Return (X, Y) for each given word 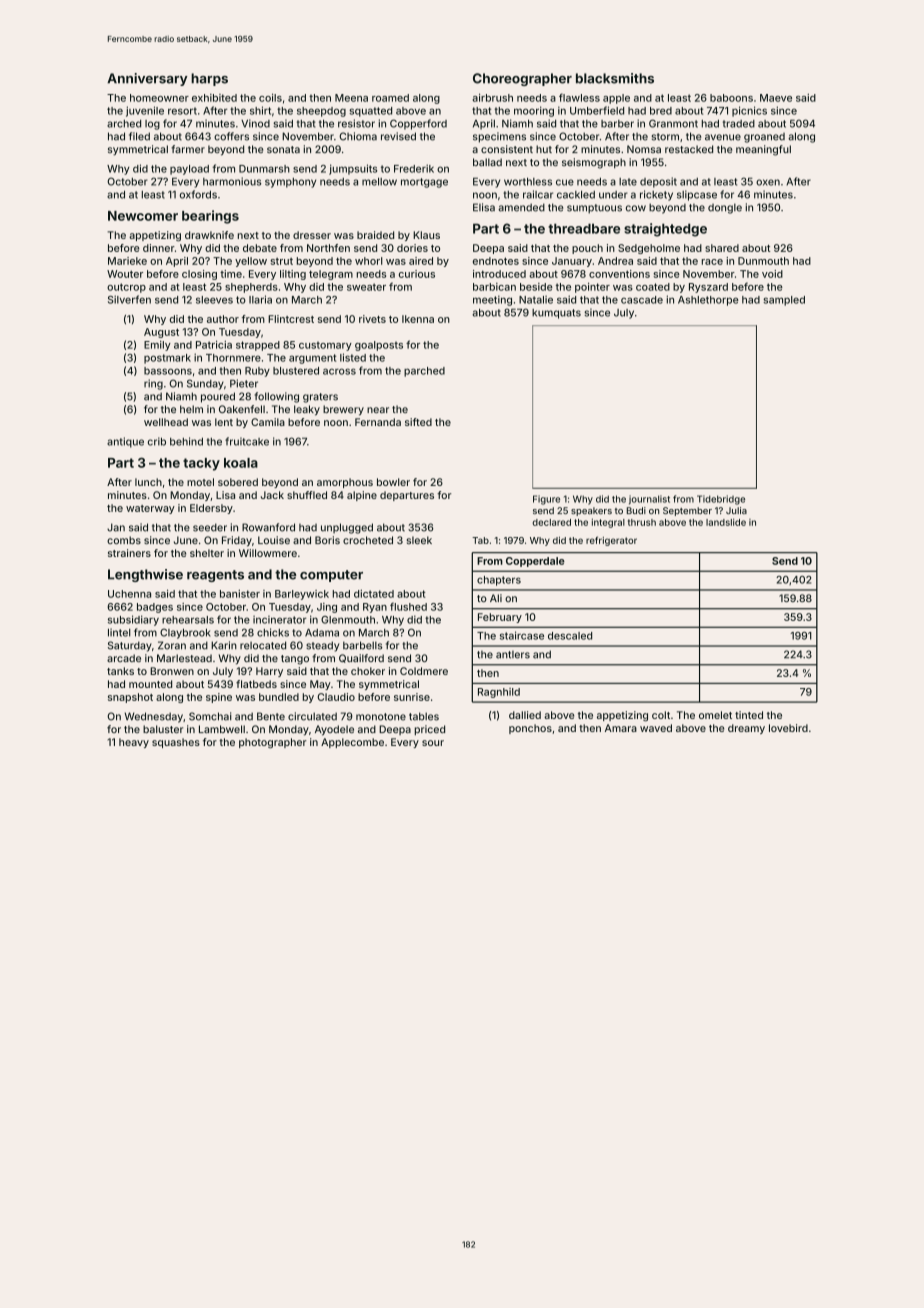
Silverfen (129, 299)
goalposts (379, 346)
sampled (784, 301)
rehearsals (188, 620)
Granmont (673, 123)
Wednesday (153, 717)
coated (653, 287)
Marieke (127, 261)
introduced (499, 274)
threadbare (584, 228)
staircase (522, 635)
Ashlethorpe (708, 301)
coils (270, 98)
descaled (570, 636)
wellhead (166, 422)
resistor (356, 123)
